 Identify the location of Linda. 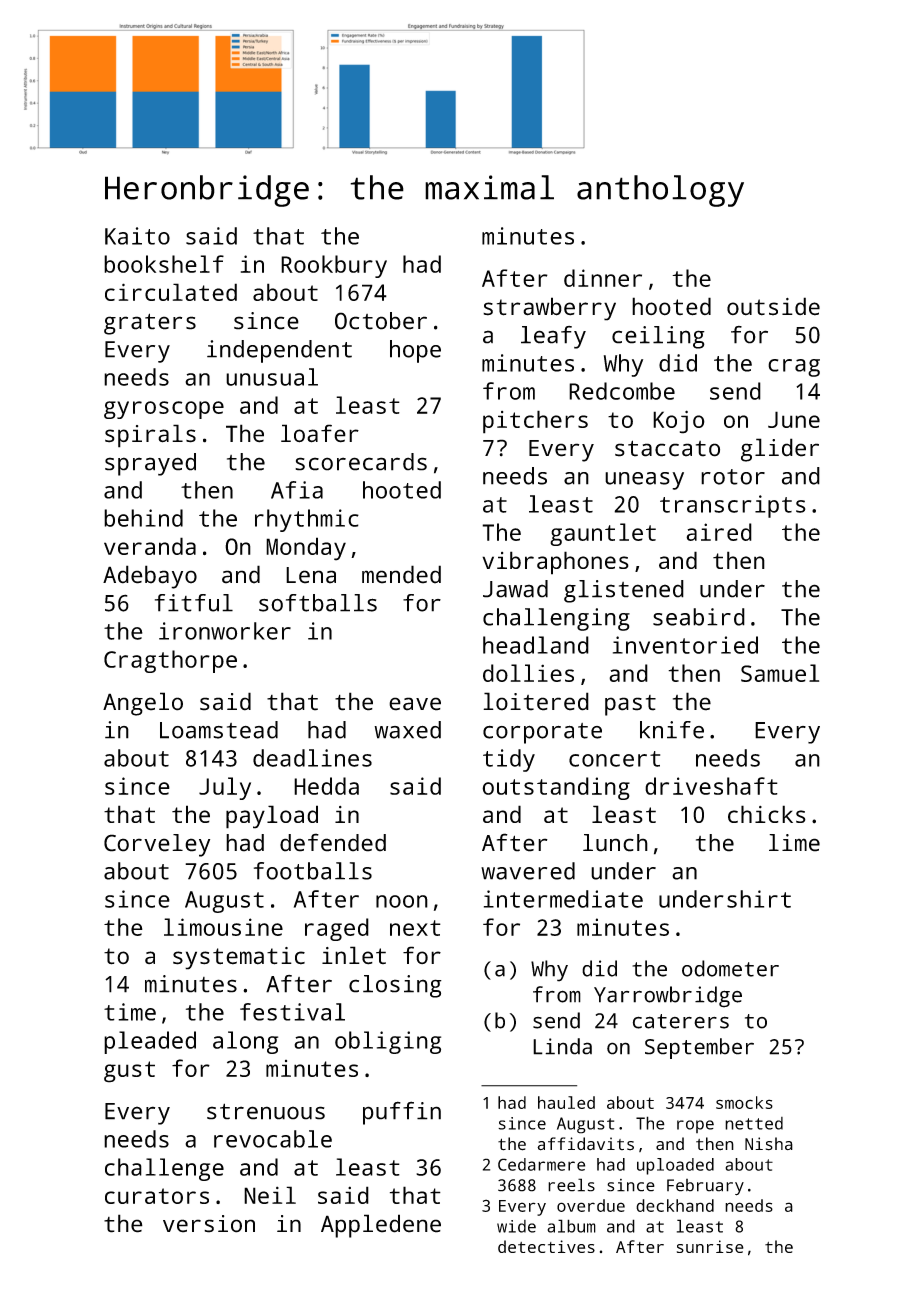
(562, 1046).
